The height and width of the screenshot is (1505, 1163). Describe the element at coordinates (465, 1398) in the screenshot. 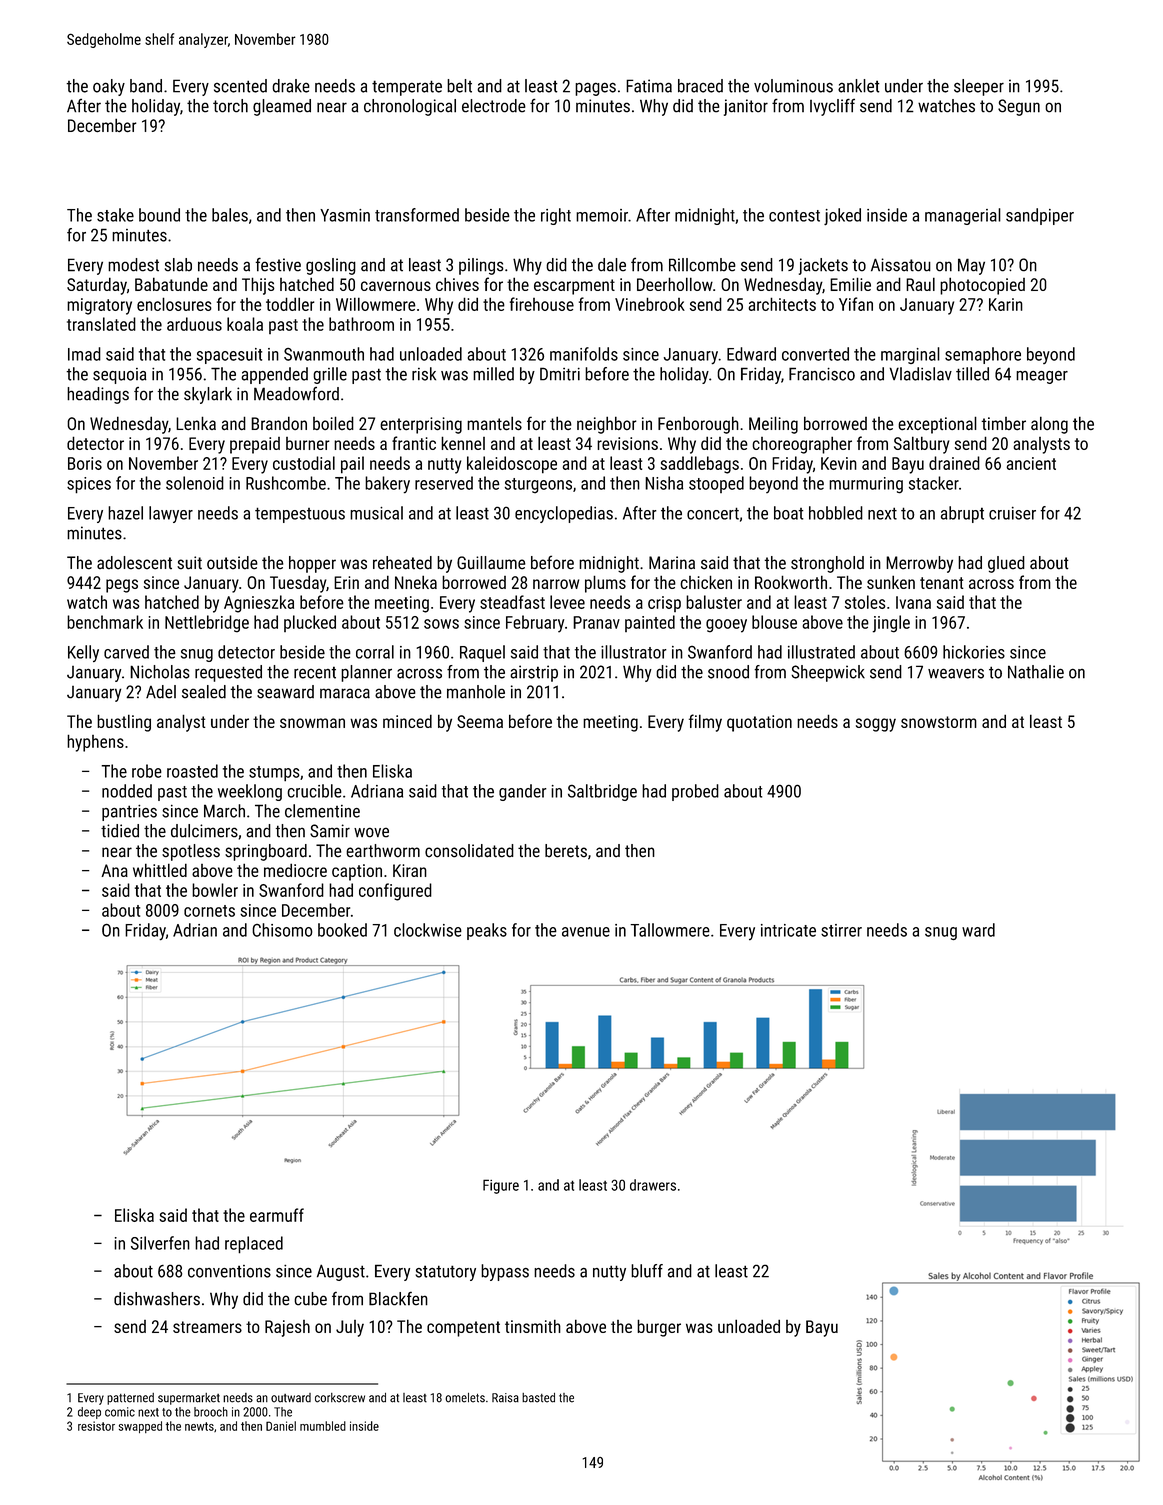

I see `omelets` at that location.
